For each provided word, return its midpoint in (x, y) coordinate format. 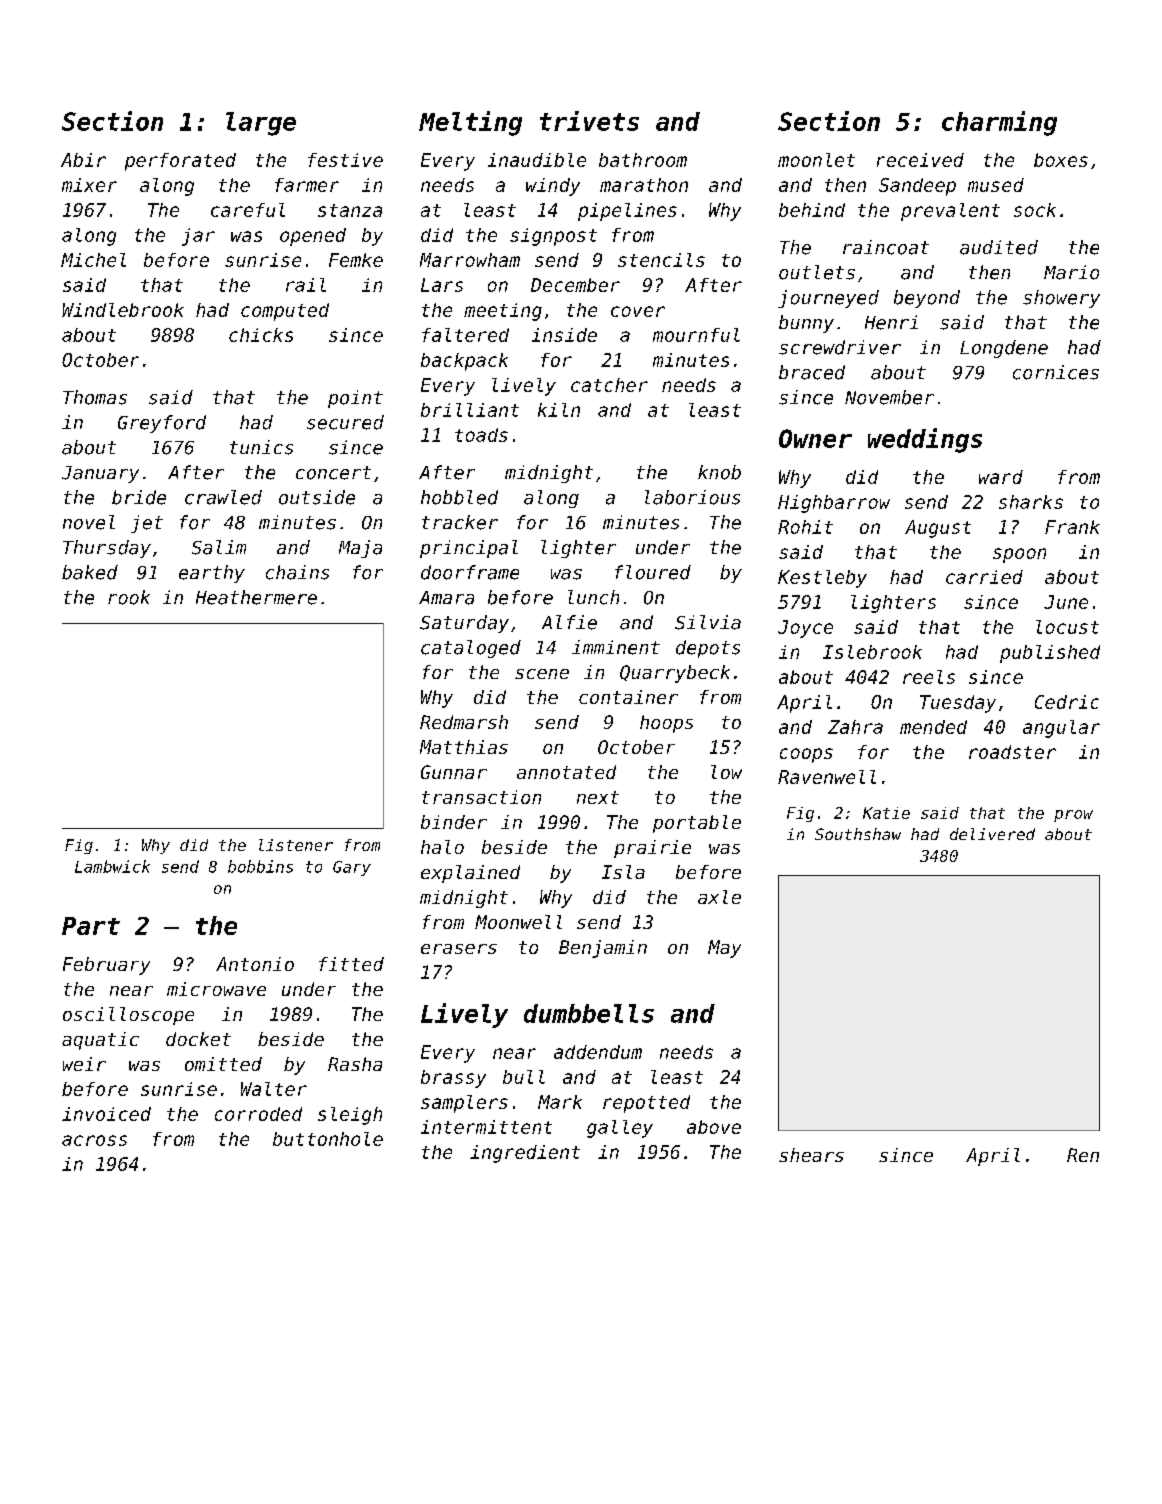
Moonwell (518, 922)
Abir (83, 160)
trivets (589, 121)
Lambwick (112, 866)
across (94, 1140)
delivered (992, 834)
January (100, 474)
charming (999, 123)
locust (1067, 627)
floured (653, 572)
